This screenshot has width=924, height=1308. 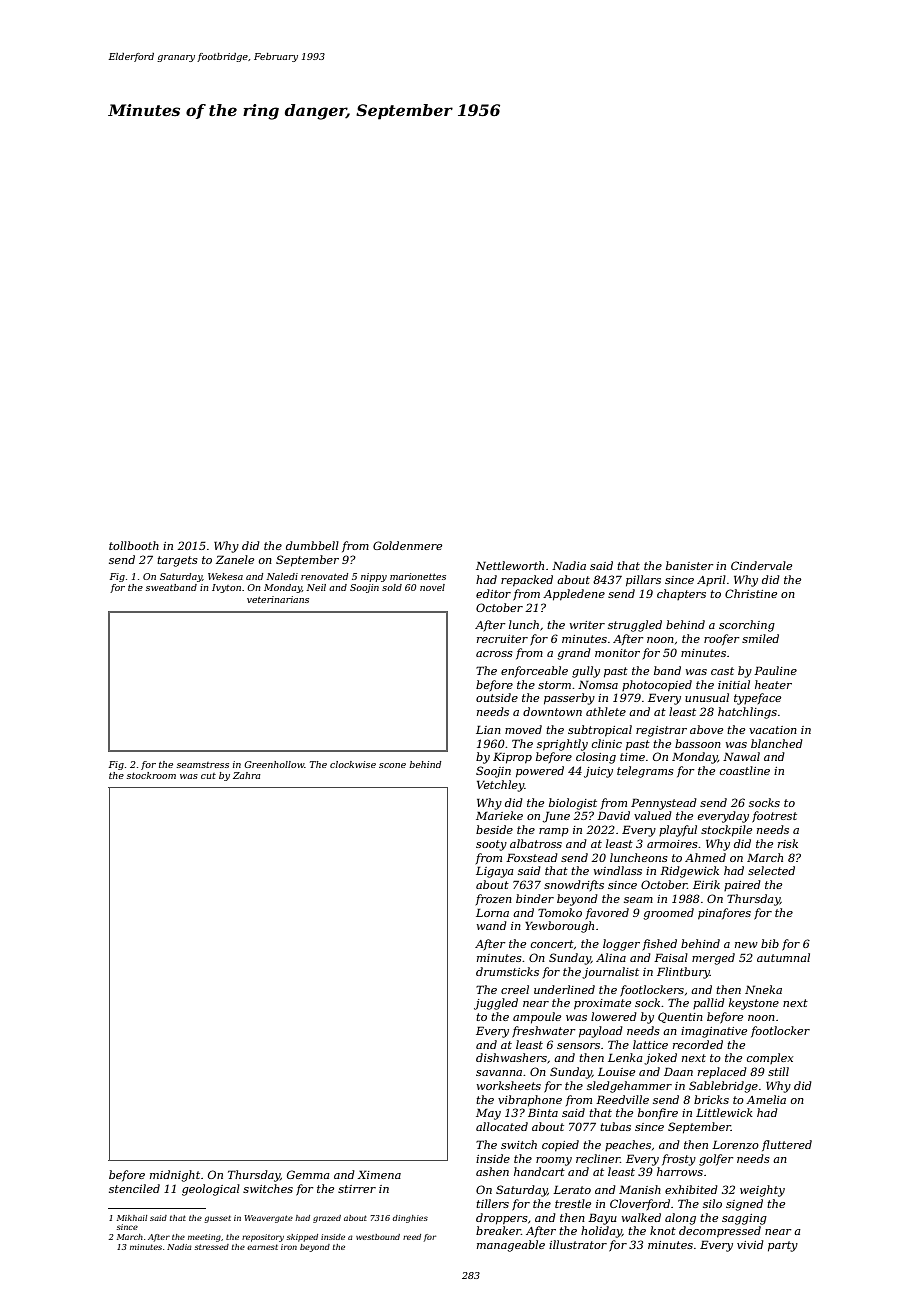 I want to click on Goldenmere, so click(x=407, y=545).
